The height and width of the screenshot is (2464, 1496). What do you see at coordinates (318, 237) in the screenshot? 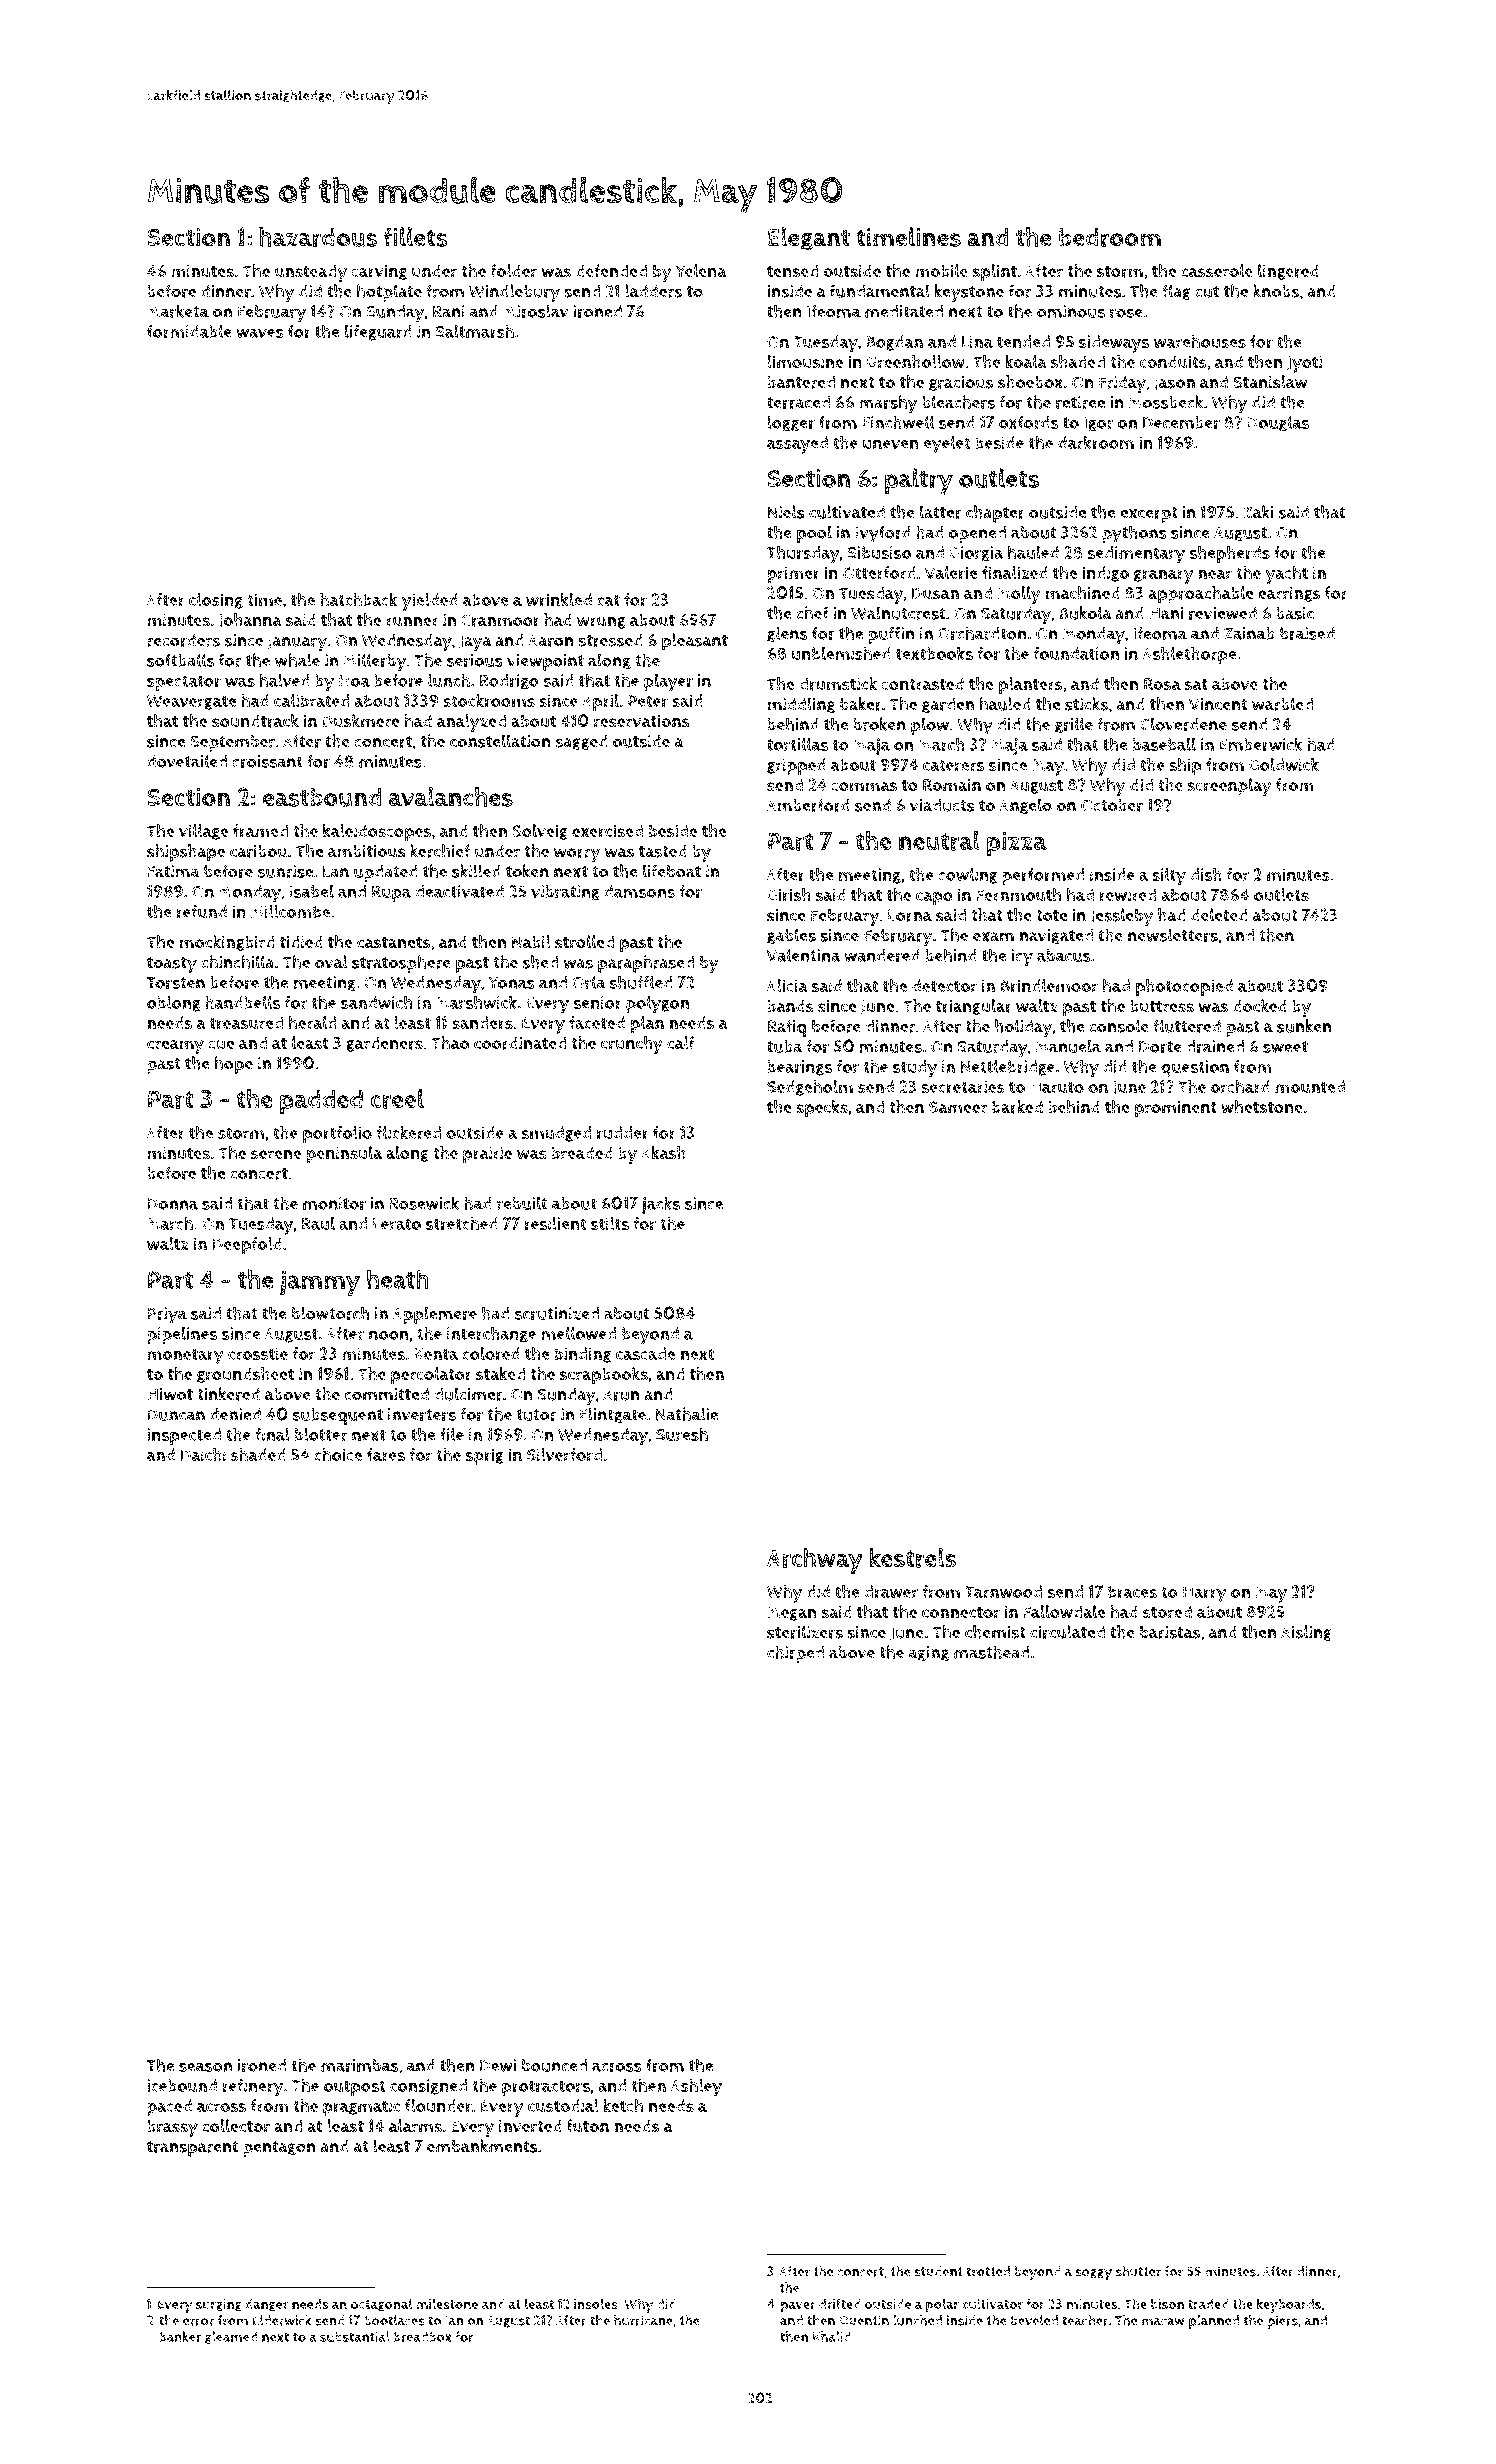
I see `hazardous` at bounding box center [318, 237].
